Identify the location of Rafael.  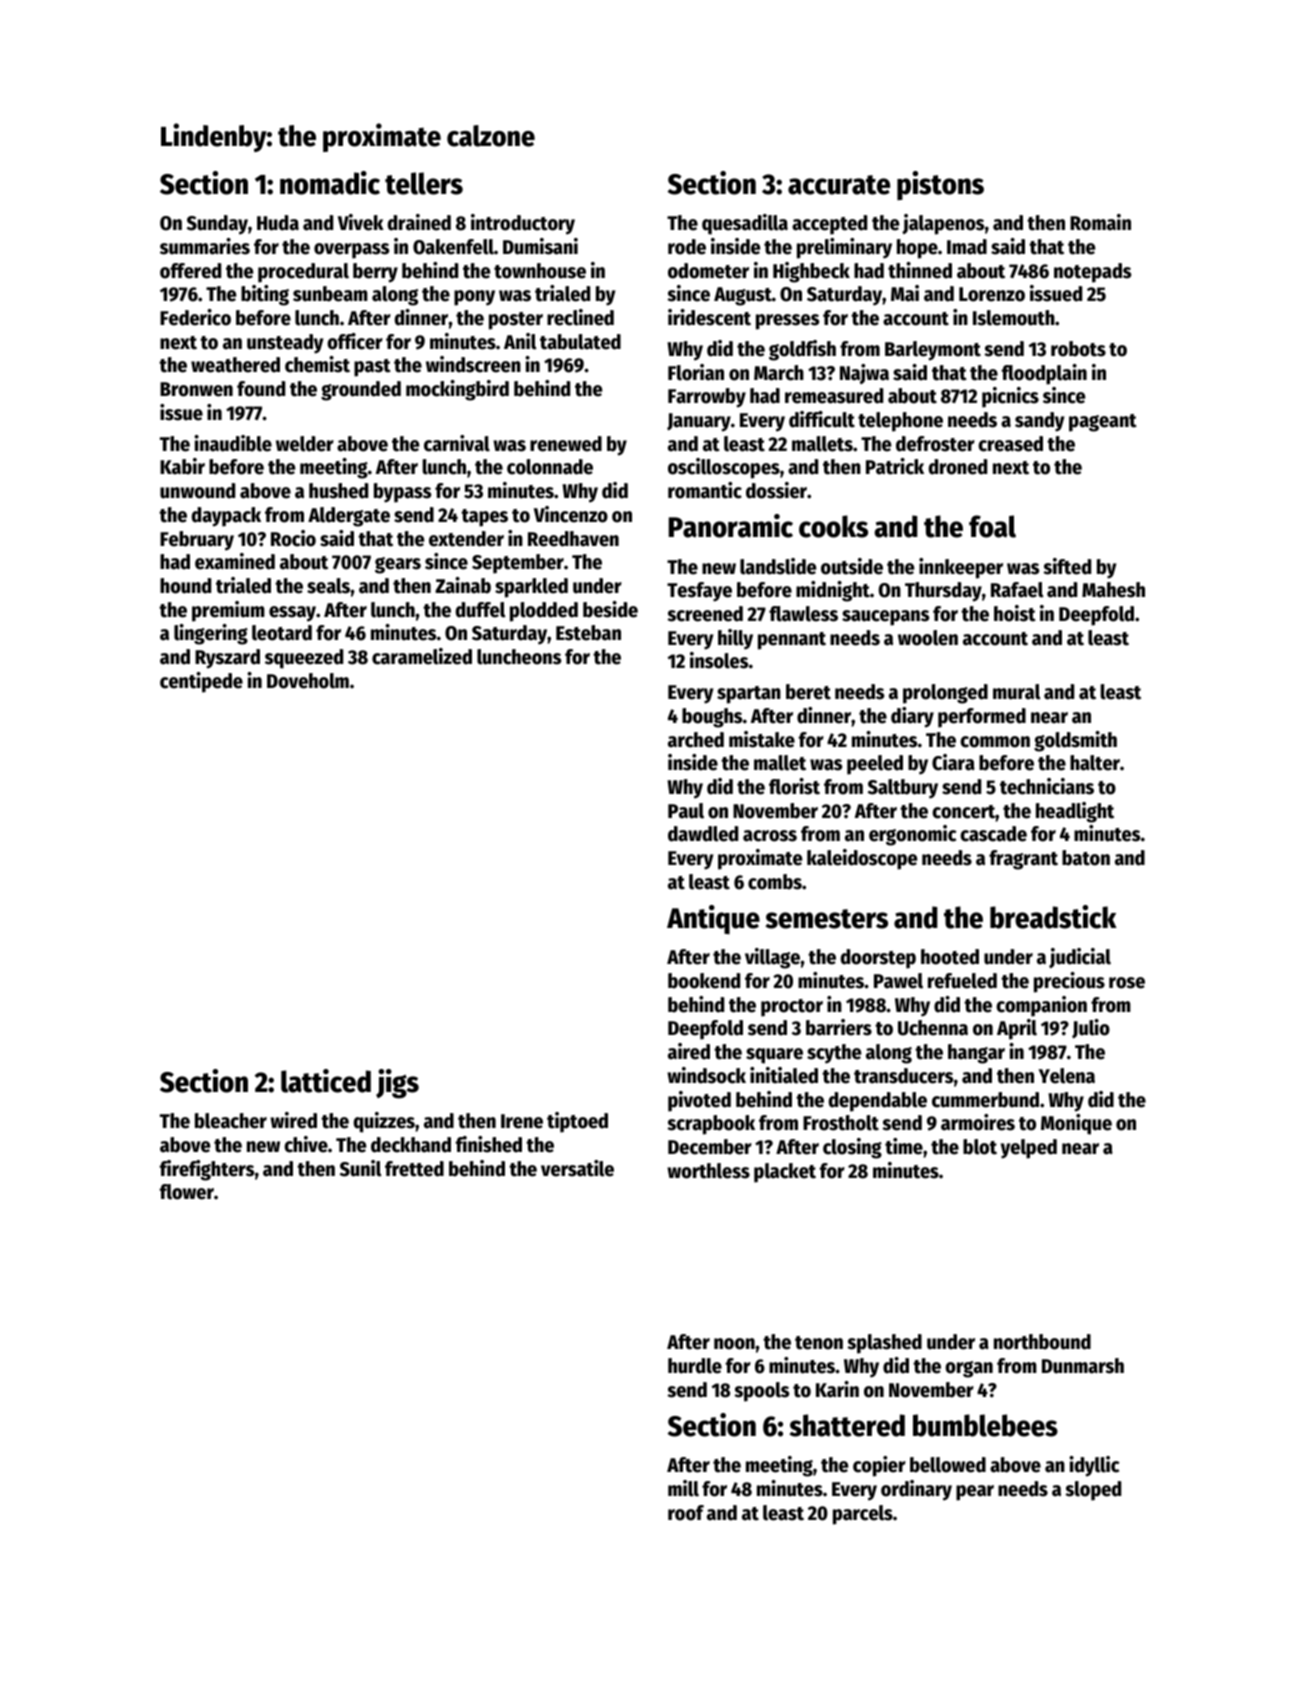
(1017, 590).
